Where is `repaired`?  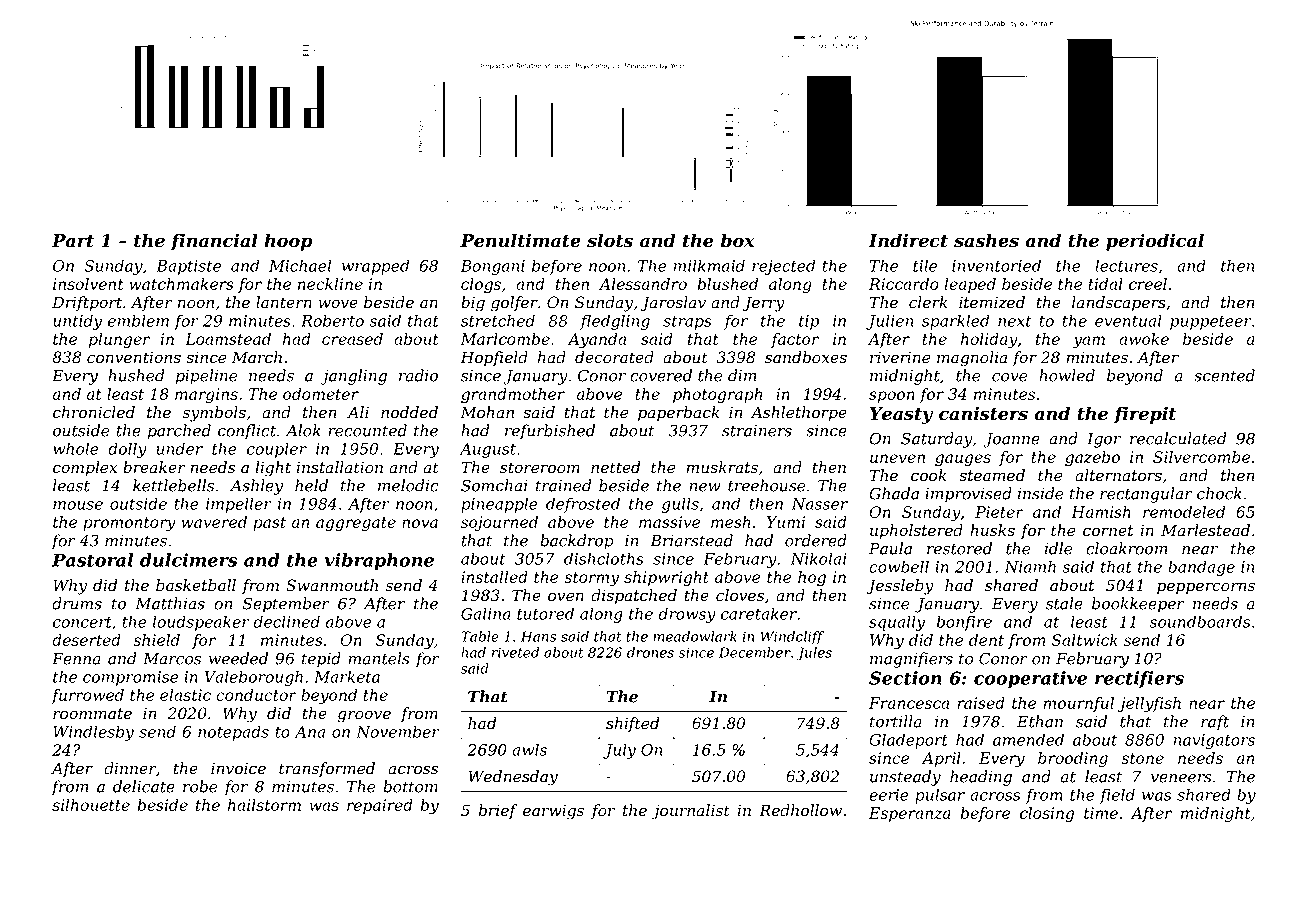
repaired is located at coordinates (380, 806).
